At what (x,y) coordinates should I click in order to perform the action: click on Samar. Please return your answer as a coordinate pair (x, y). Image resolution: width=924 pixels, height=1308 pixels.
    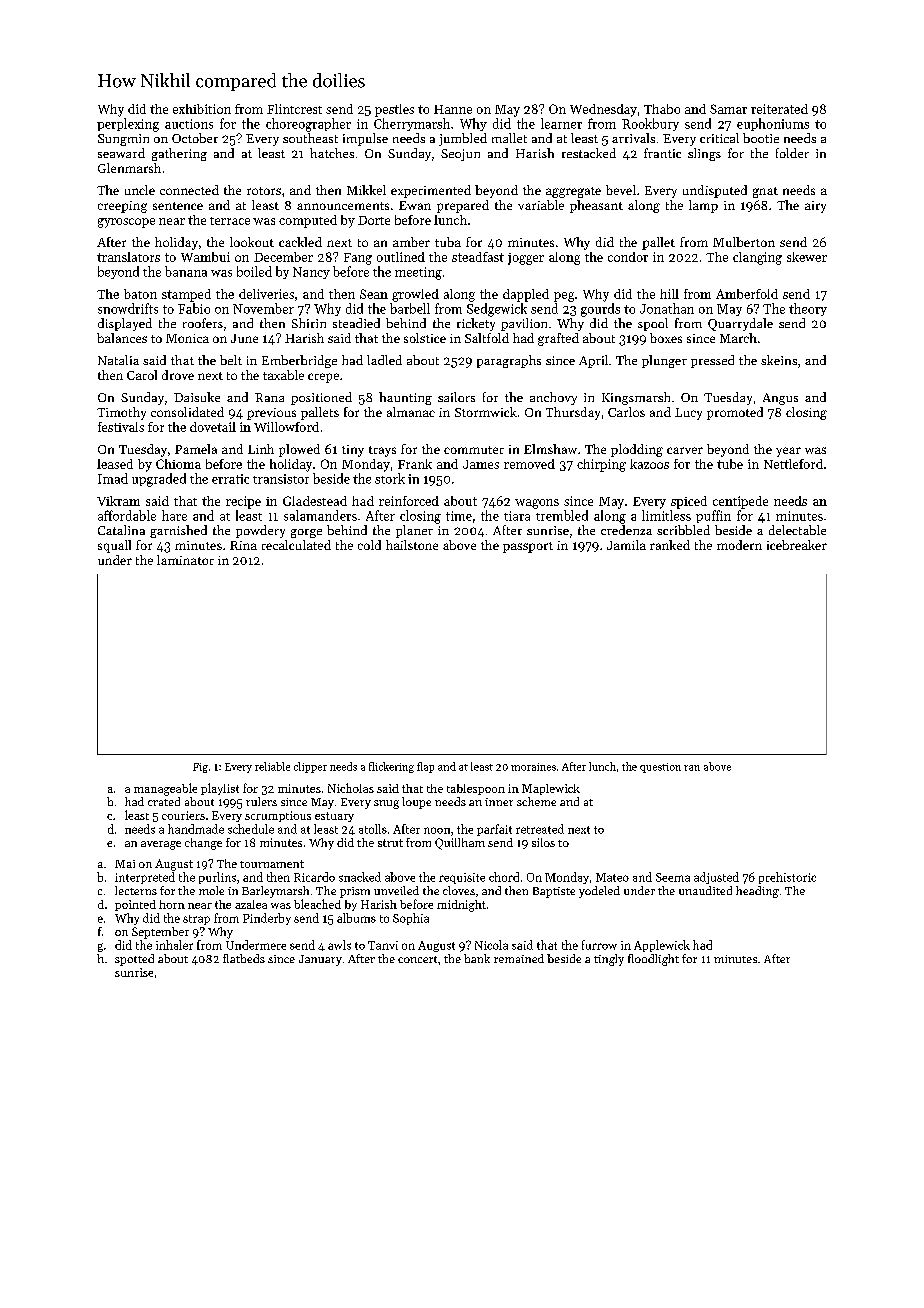
    Looking at the image, I should click on (728, 109).
